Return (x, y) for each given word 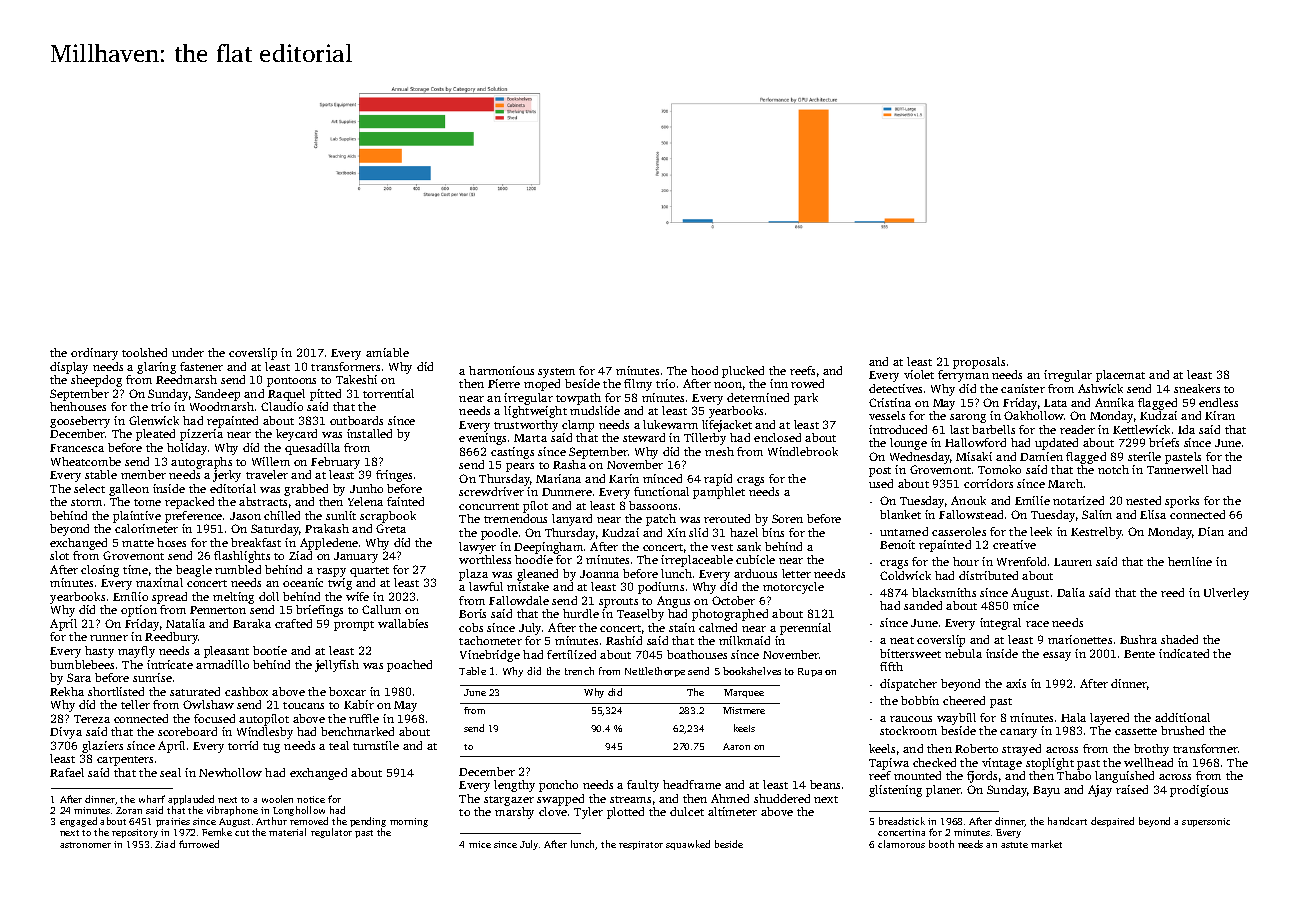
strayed (1021, 750)
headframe (692, 784)
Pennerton (218, 610)
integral (1000, 624)
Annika (1114, 402)
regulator (331, 833)
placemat (1120, 376)
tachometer (490, 640)
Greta (391, 528)
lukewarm (670, 424)
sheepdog (96, 381)
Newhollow (230, 772)
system (556, 373)
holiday (187, 449)
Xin (676, 532)
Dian (1211, 531)
